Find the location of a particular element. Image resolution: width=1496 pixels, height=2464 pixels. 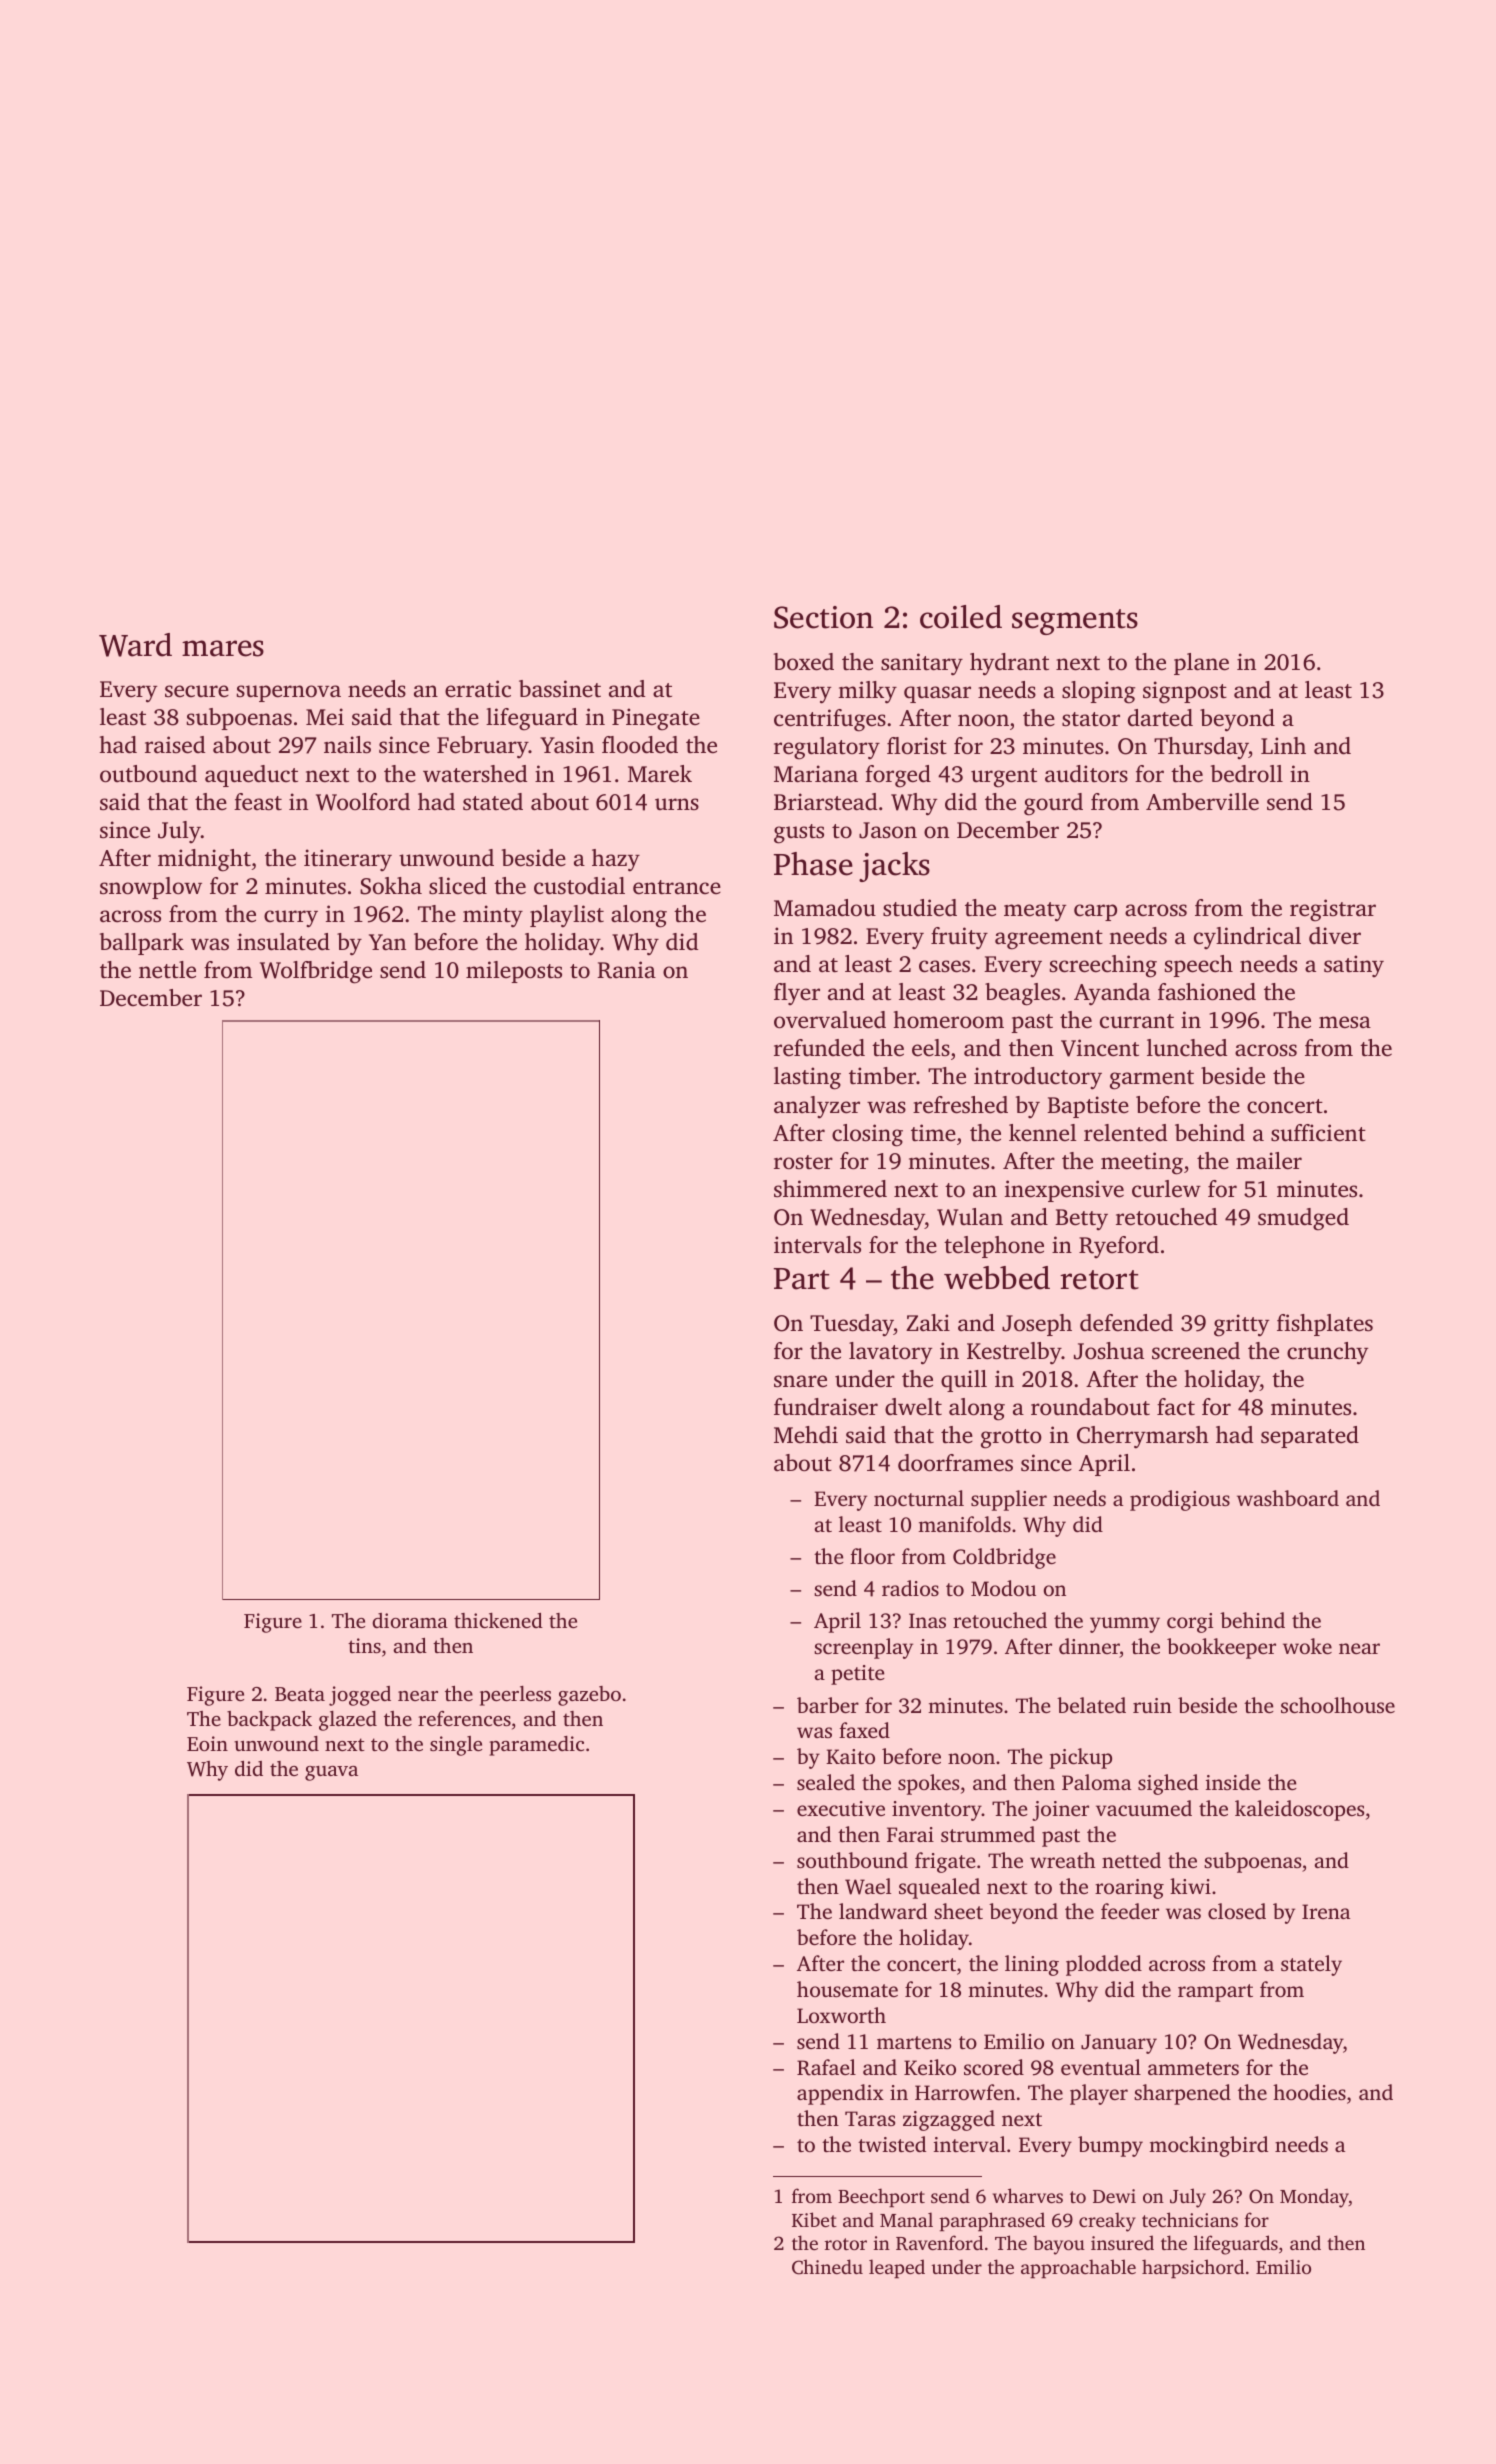

paramedic is located at coordinates (536, 1746).
